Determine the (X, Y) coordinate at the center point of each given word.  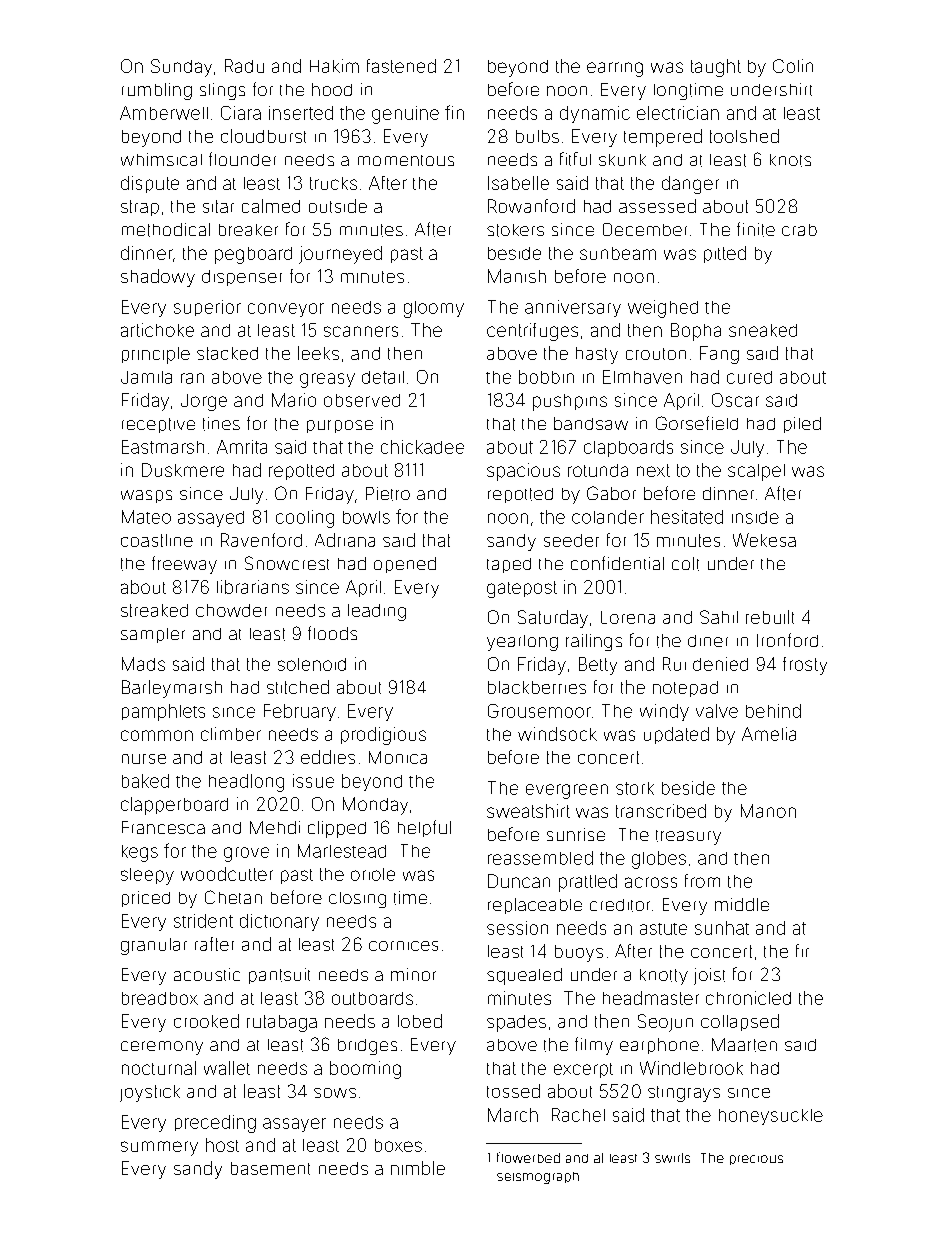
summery (159, 1148)
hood (332, 89)
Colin (793, 66)
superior (207, 308)
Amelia (769, 734)
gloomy (434, 309)
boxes (398, 1145)
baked (145, 781)
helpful (424, 828)
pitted (725, 254)
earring (615, 69)
